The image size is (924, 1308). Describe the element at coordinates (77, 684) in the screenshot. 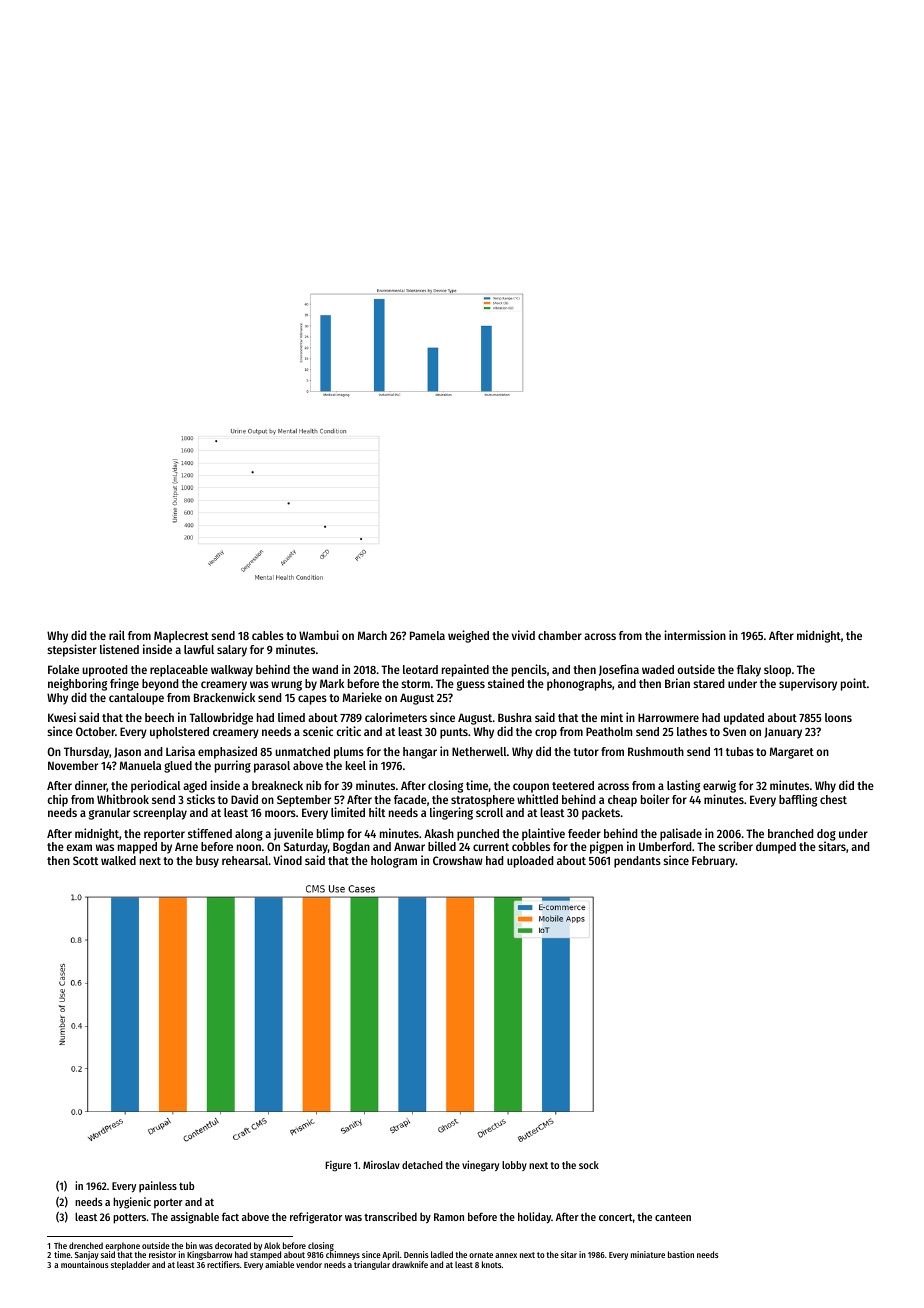

I see `neighboring` at that location.
